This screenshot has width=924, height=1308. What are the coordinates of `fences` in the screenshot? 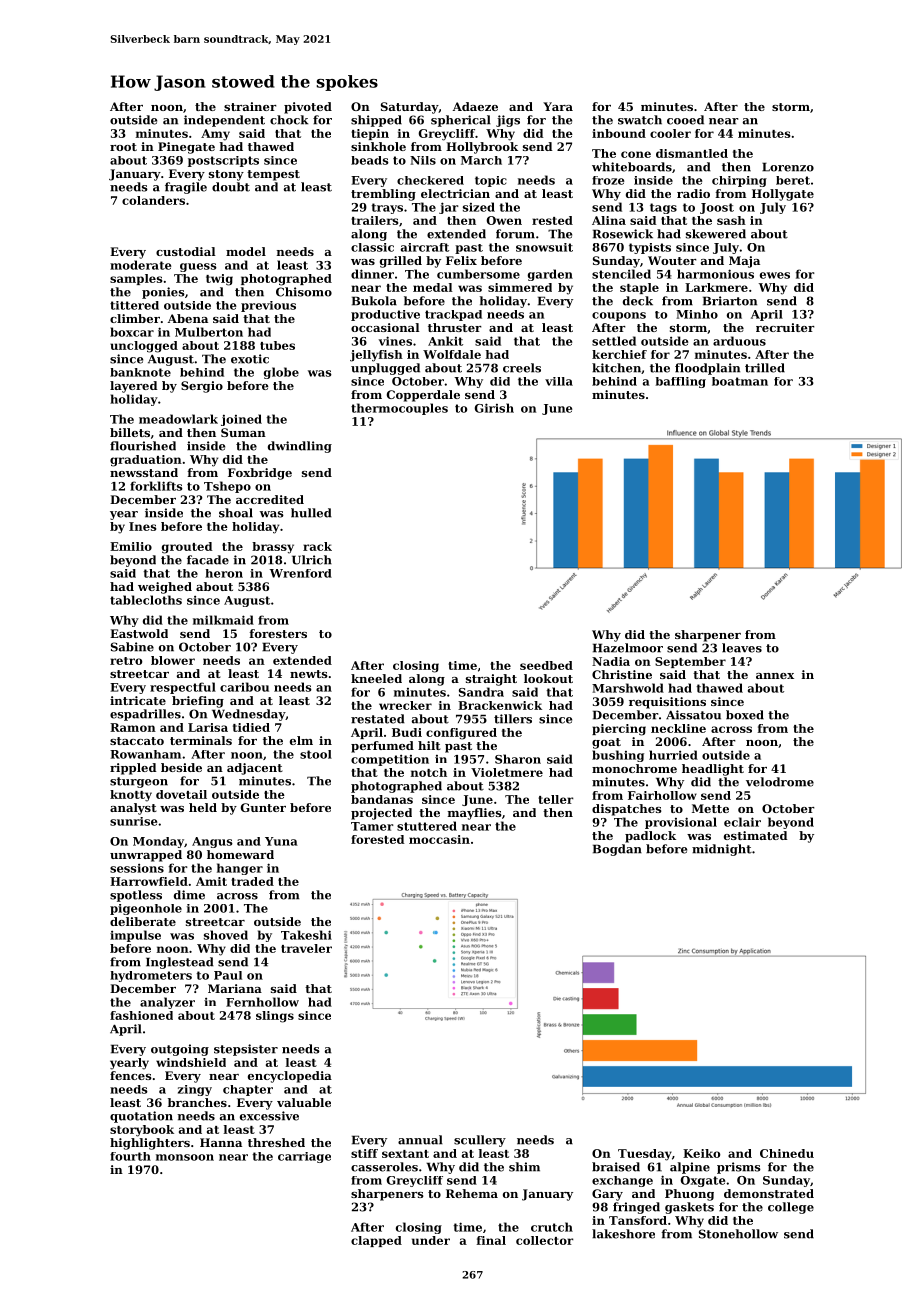 It's located at (131, 1075).
